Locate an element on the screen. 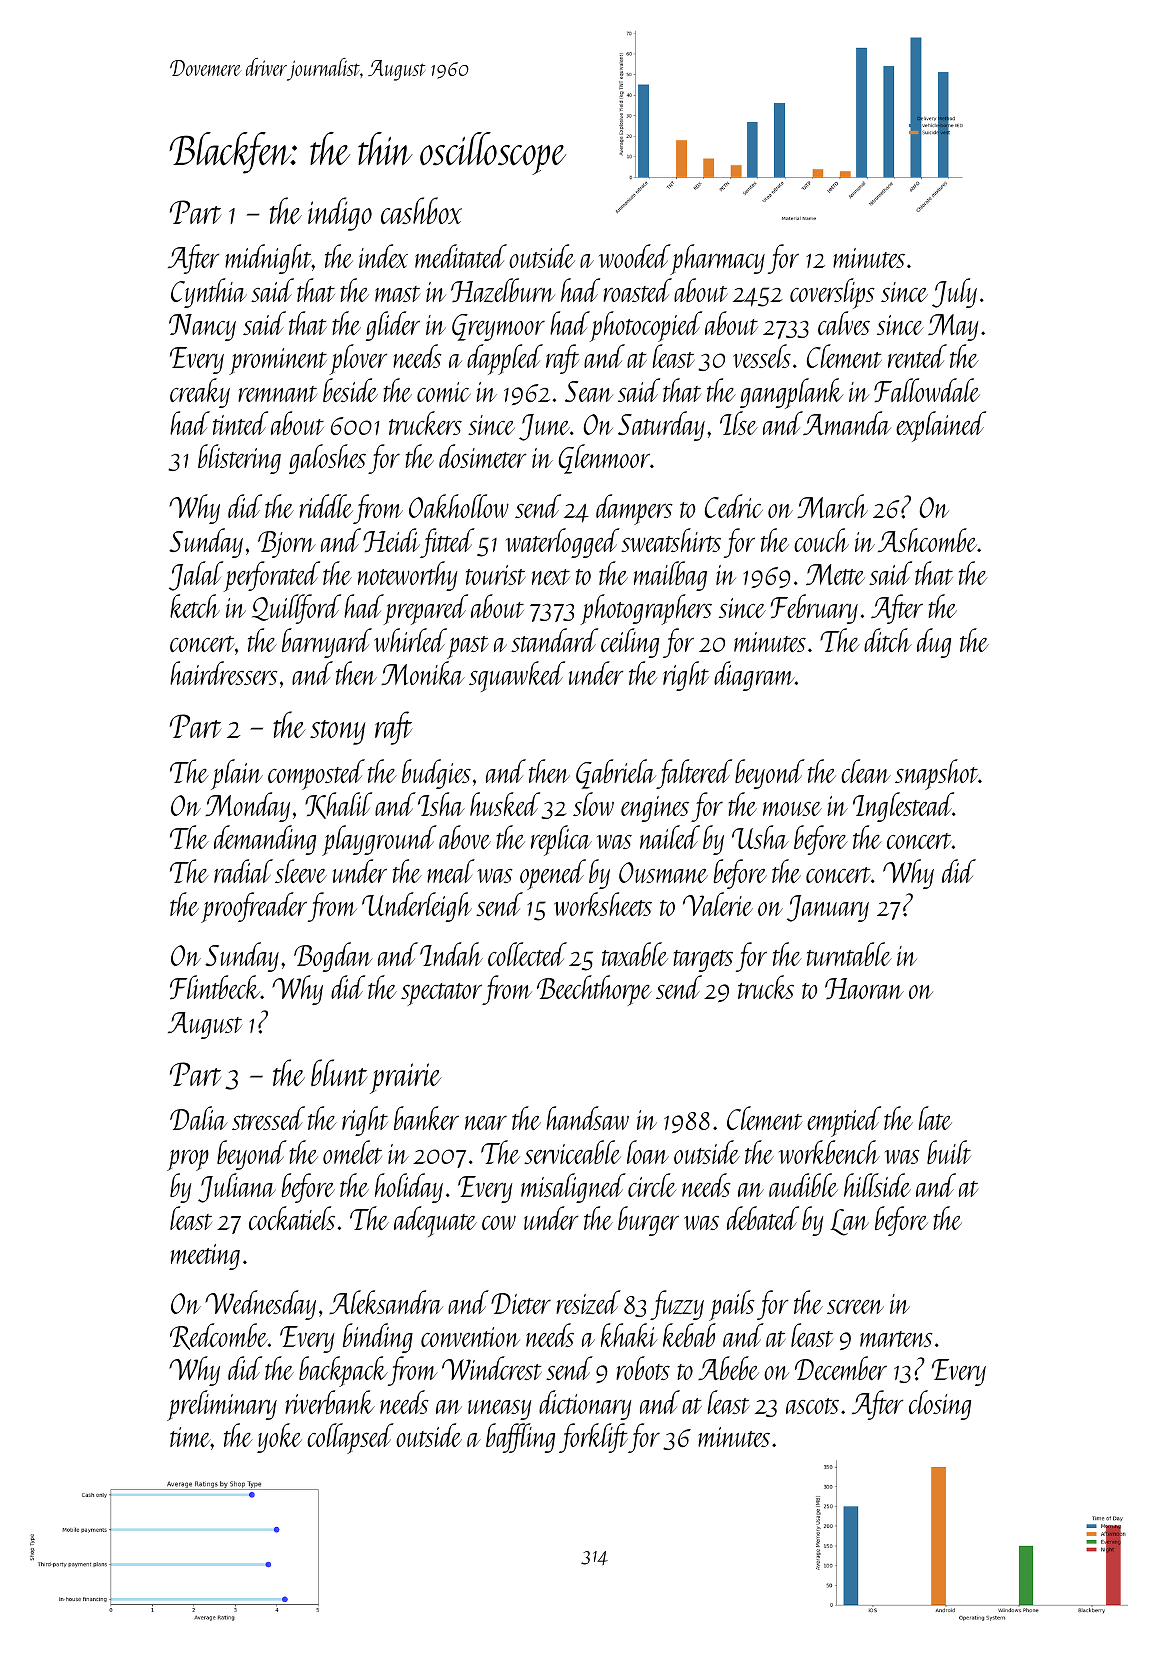 This screenshot has height=1654, width=1165. dampers is located at coordinates (634, 509).
